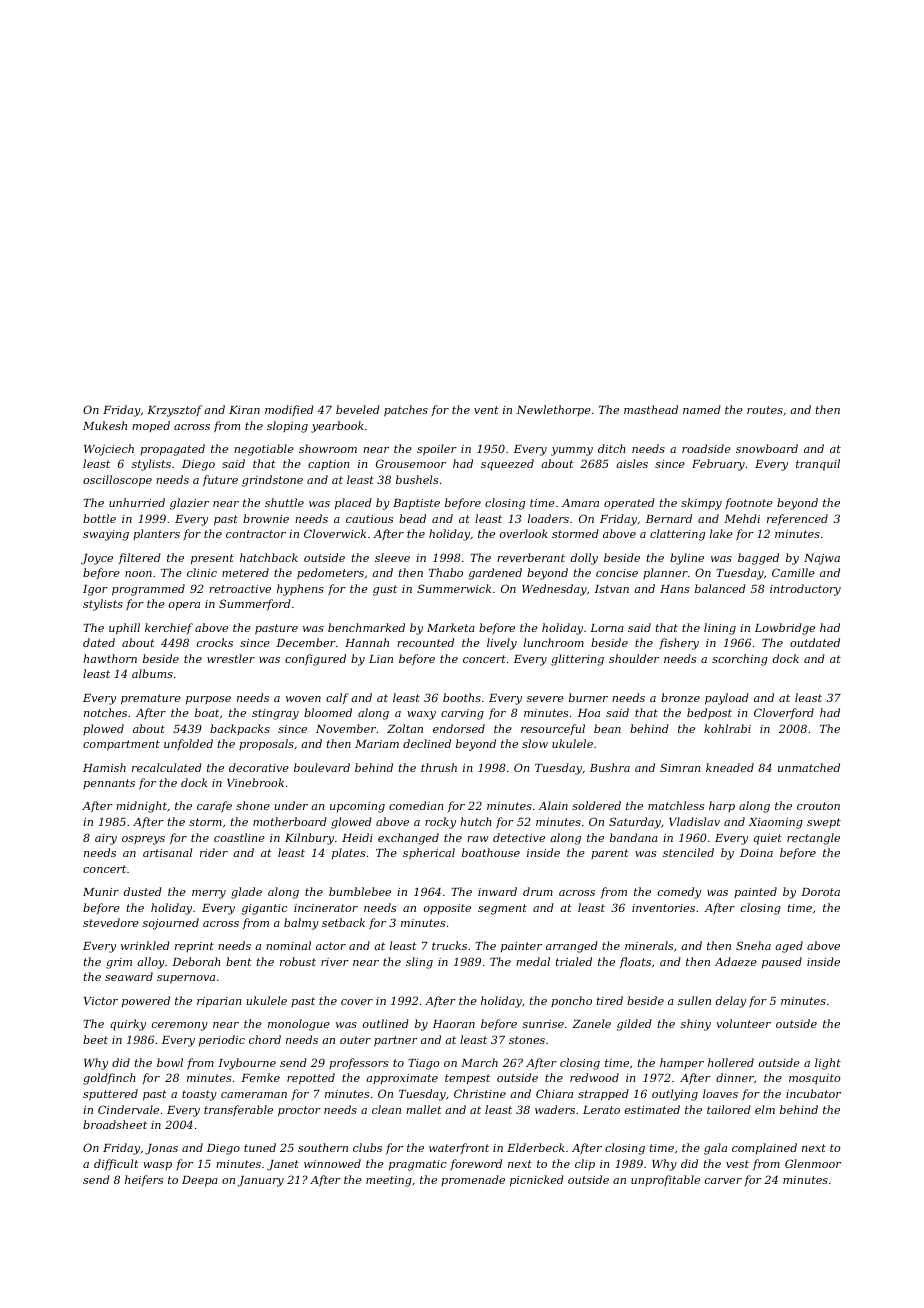 This screenshot has width=924, height=1308. I want to click on stones, so click(527, 1040).
